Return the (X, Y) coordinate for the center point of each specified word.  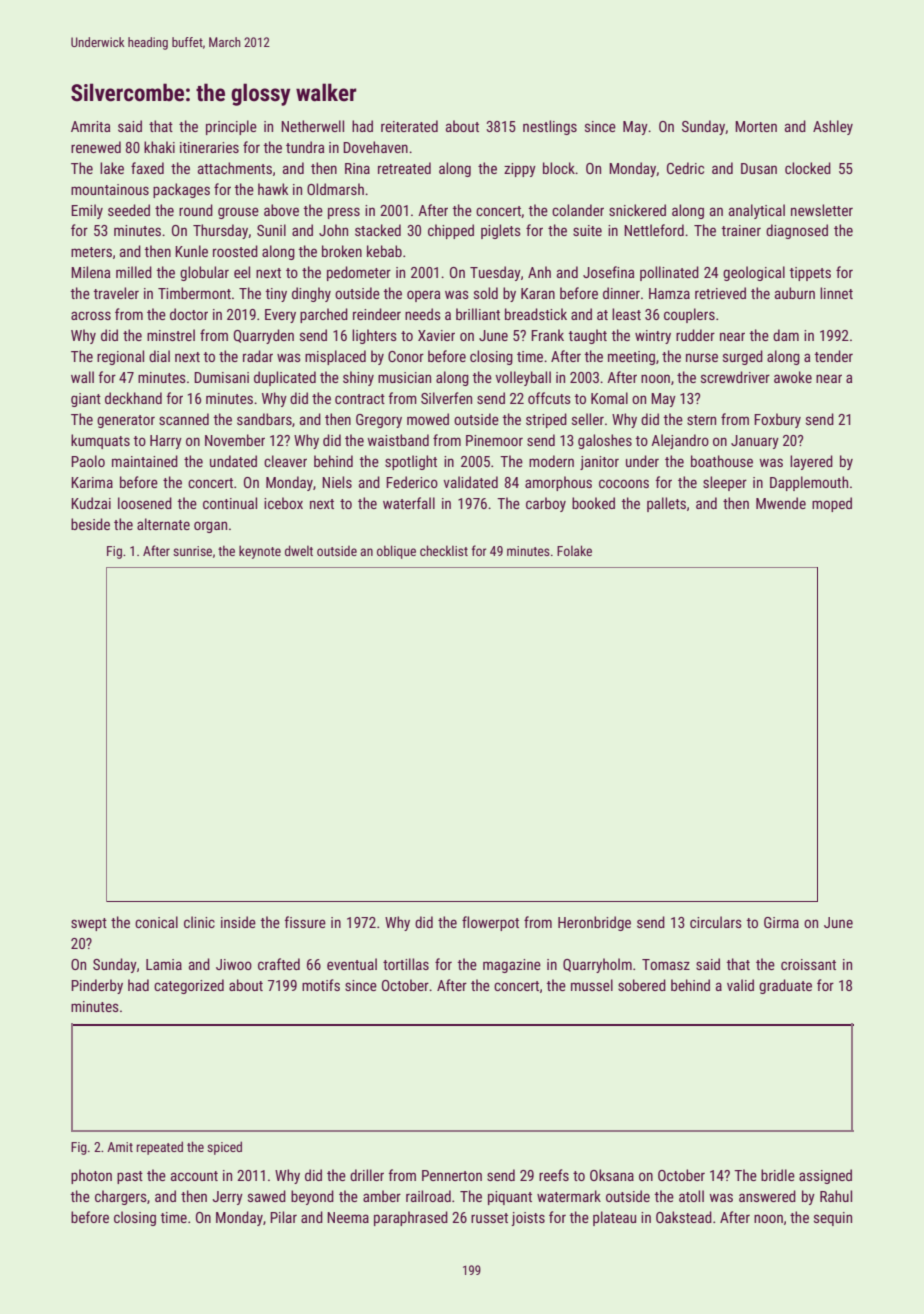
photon (91, 1176)
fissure (305, 922)
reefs (554, 1175)
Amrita (90, 126)
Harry (166, 442)
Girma (781, 922)
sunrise (192, 551)
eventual (352, 964)
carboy (546, 504)
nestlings (550, 127)
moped (832, 504)
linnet (836, 293)
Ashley (833, 127)
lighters (374, 336)
